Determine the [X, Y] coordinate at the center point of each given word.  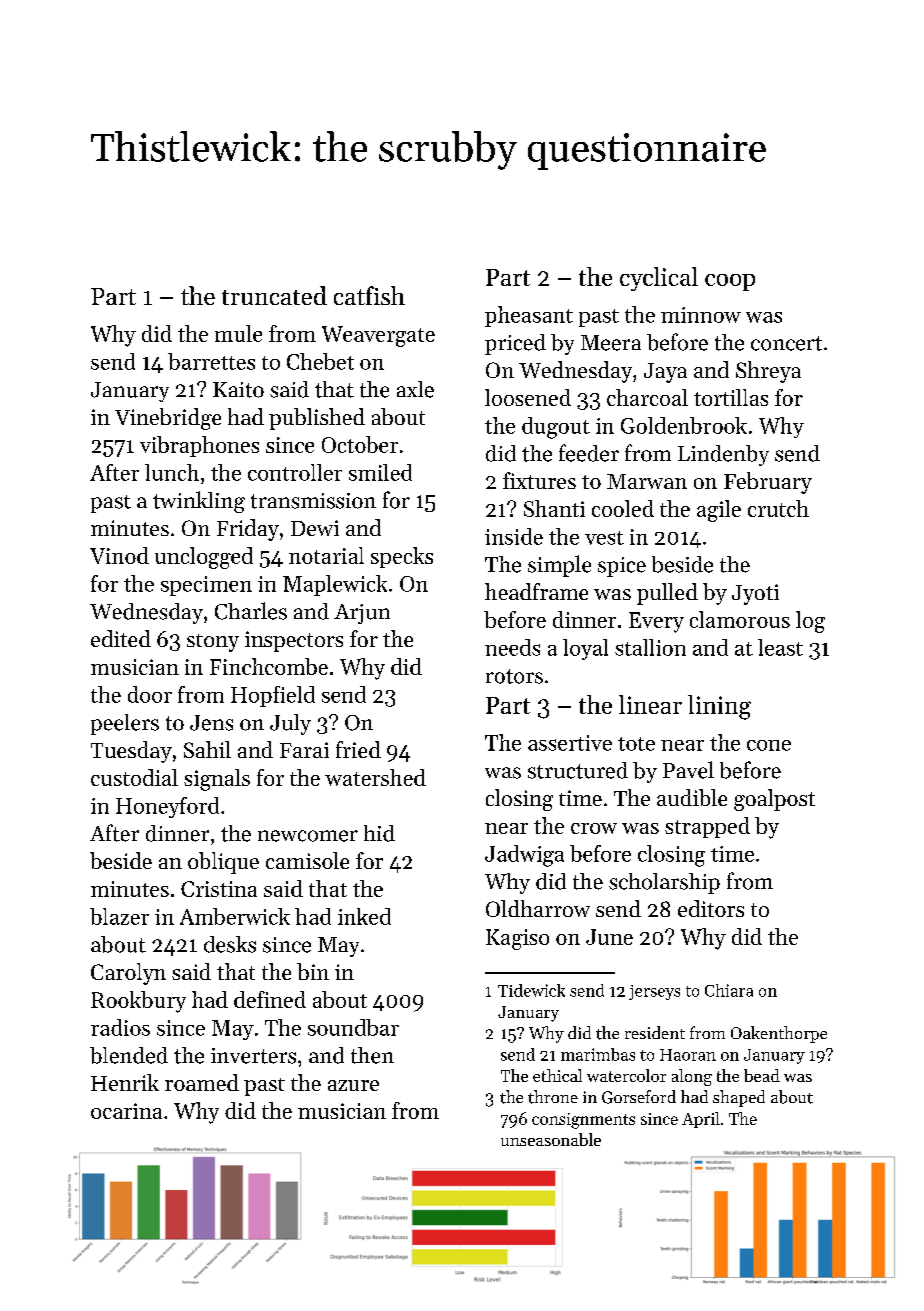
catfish [369, 295]
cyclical [659, 279]
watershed [375, 777]
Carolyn [128, 974]
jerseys [654, 992]
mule [238, 333]
